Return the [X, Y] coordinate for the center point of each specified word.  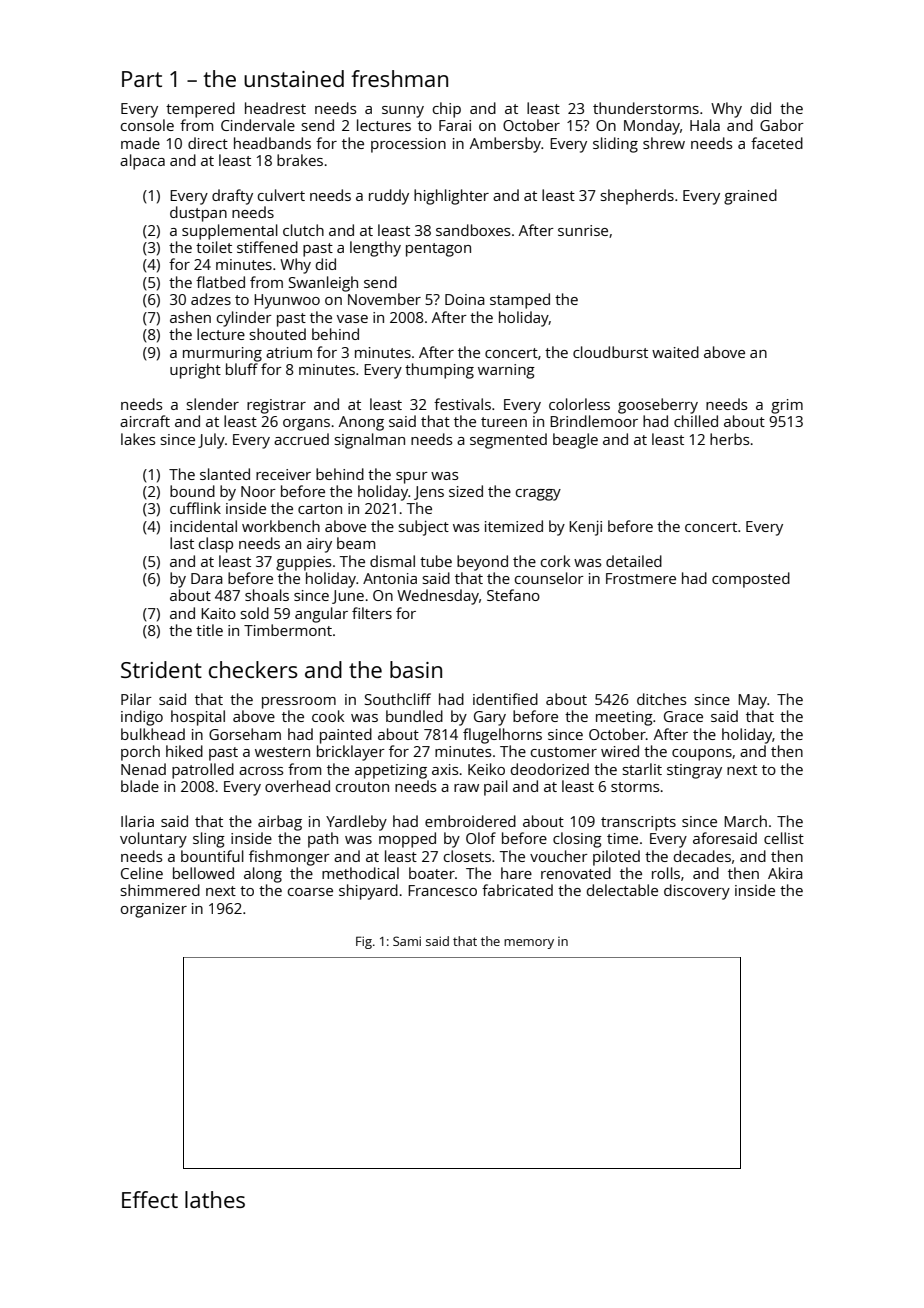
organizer [154, 910]
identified [505, 699]
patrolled [203, 771]
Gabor [782, 125]
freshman [399, 78]
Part [142, 79]
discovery [697, 892]
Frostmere [641, 578]
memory [529, 944]
